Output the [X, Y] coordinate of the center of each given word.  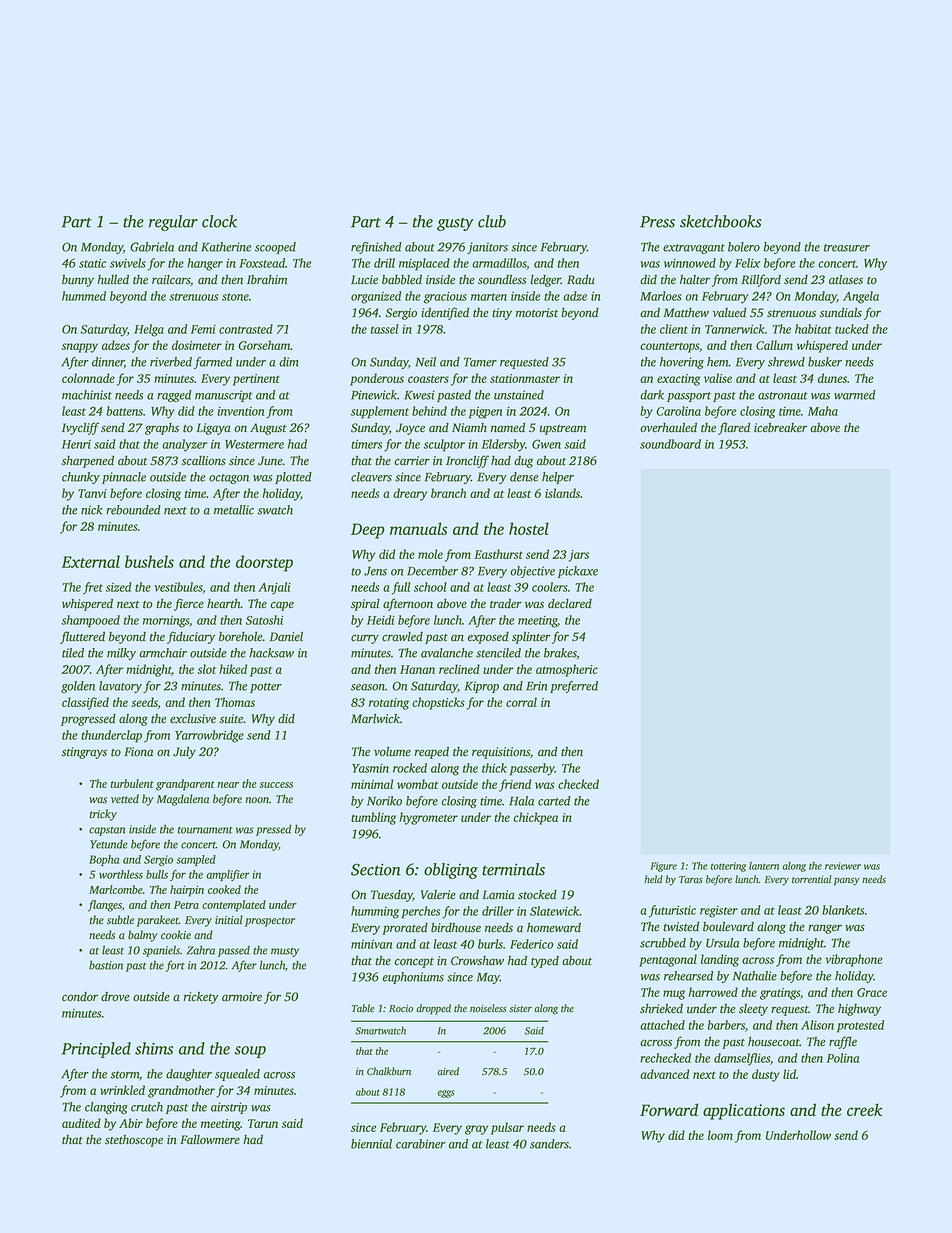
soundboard [670, 444]
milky [121, 654]
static [92, 263]
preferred [574, 687]
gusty [455, 224]
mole [430, 554]
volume [392, 752]
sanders [549, 1144]
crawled [402, 637]
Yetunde [109, 844]
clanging [106, 1108]
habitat [813, 329]
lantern [764, 866]
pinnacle [124, 478]
